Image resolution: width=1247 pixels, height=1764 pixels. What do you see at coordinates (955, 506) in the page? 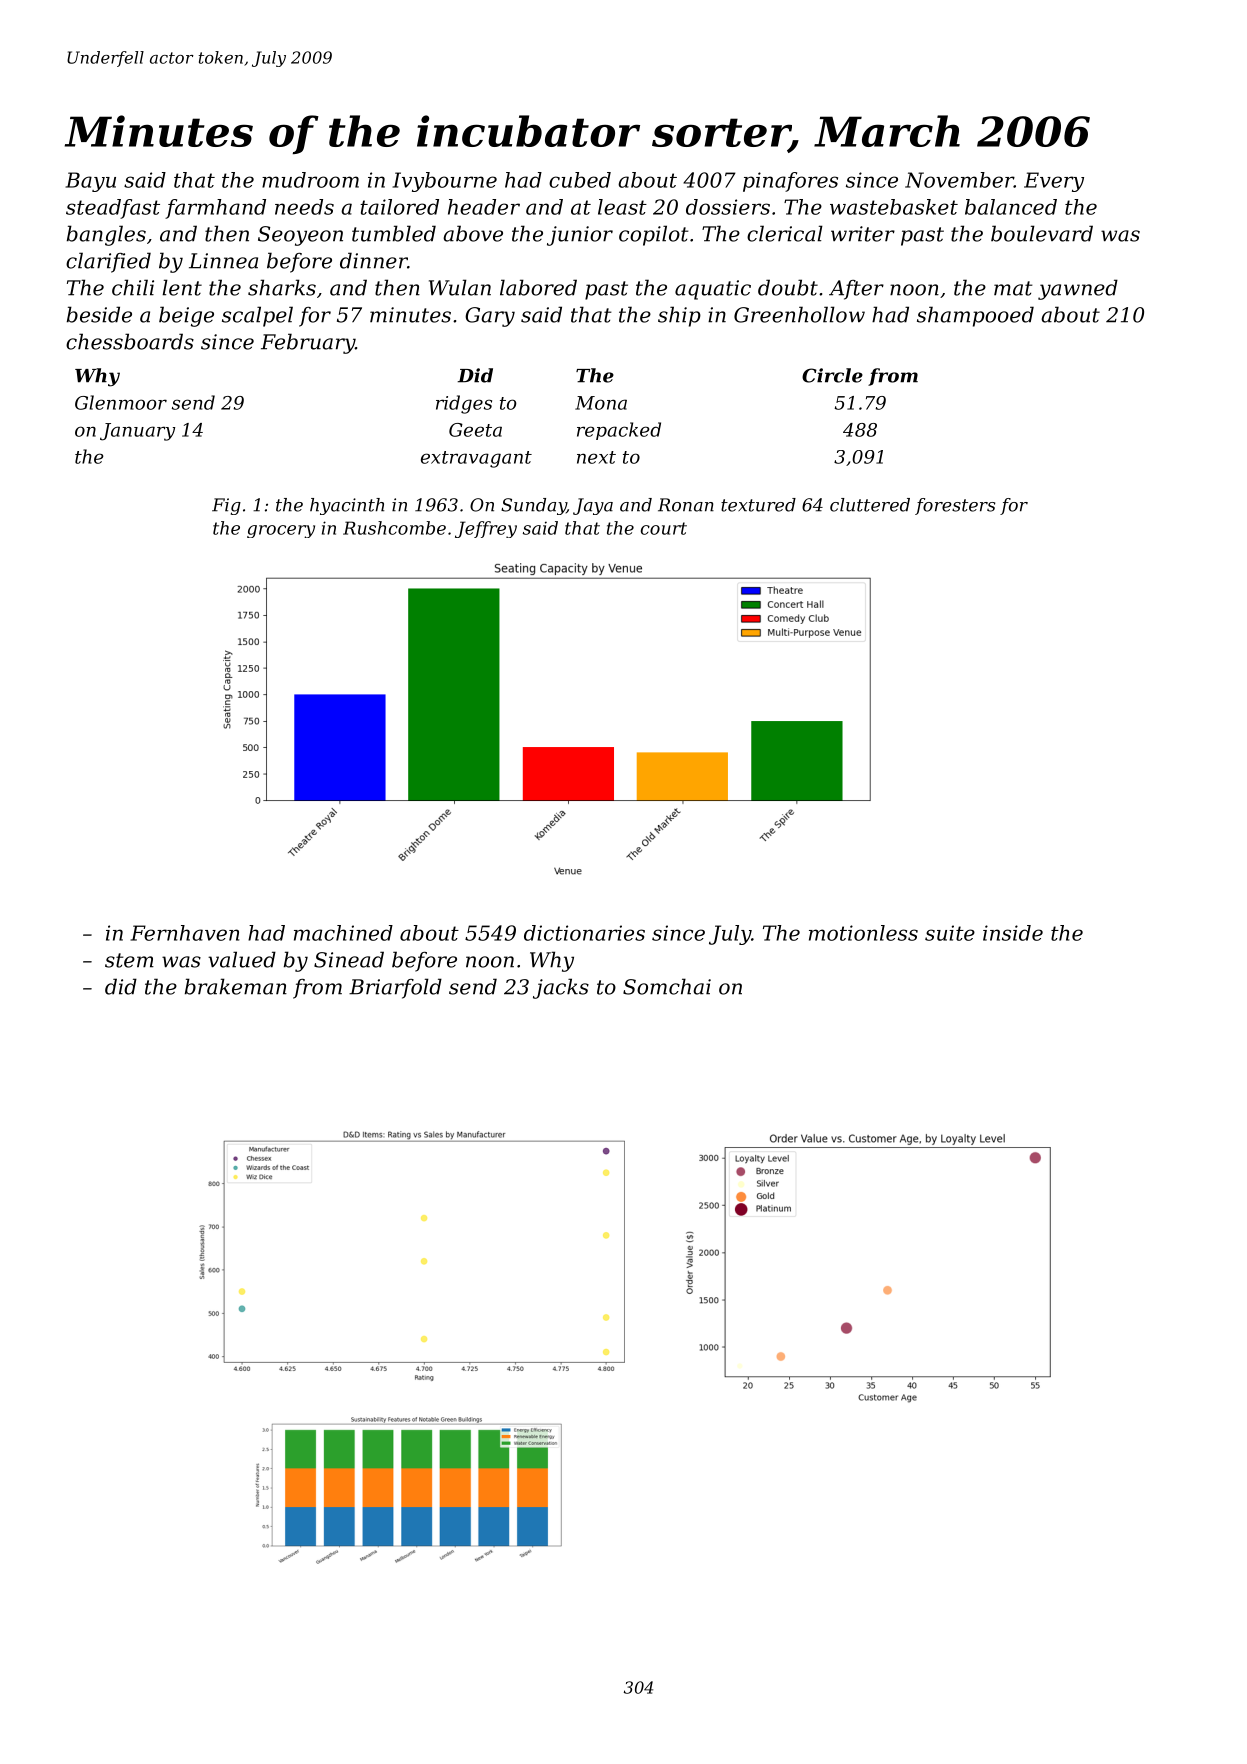
I see `foresters` at bounding box center [955, 506].
